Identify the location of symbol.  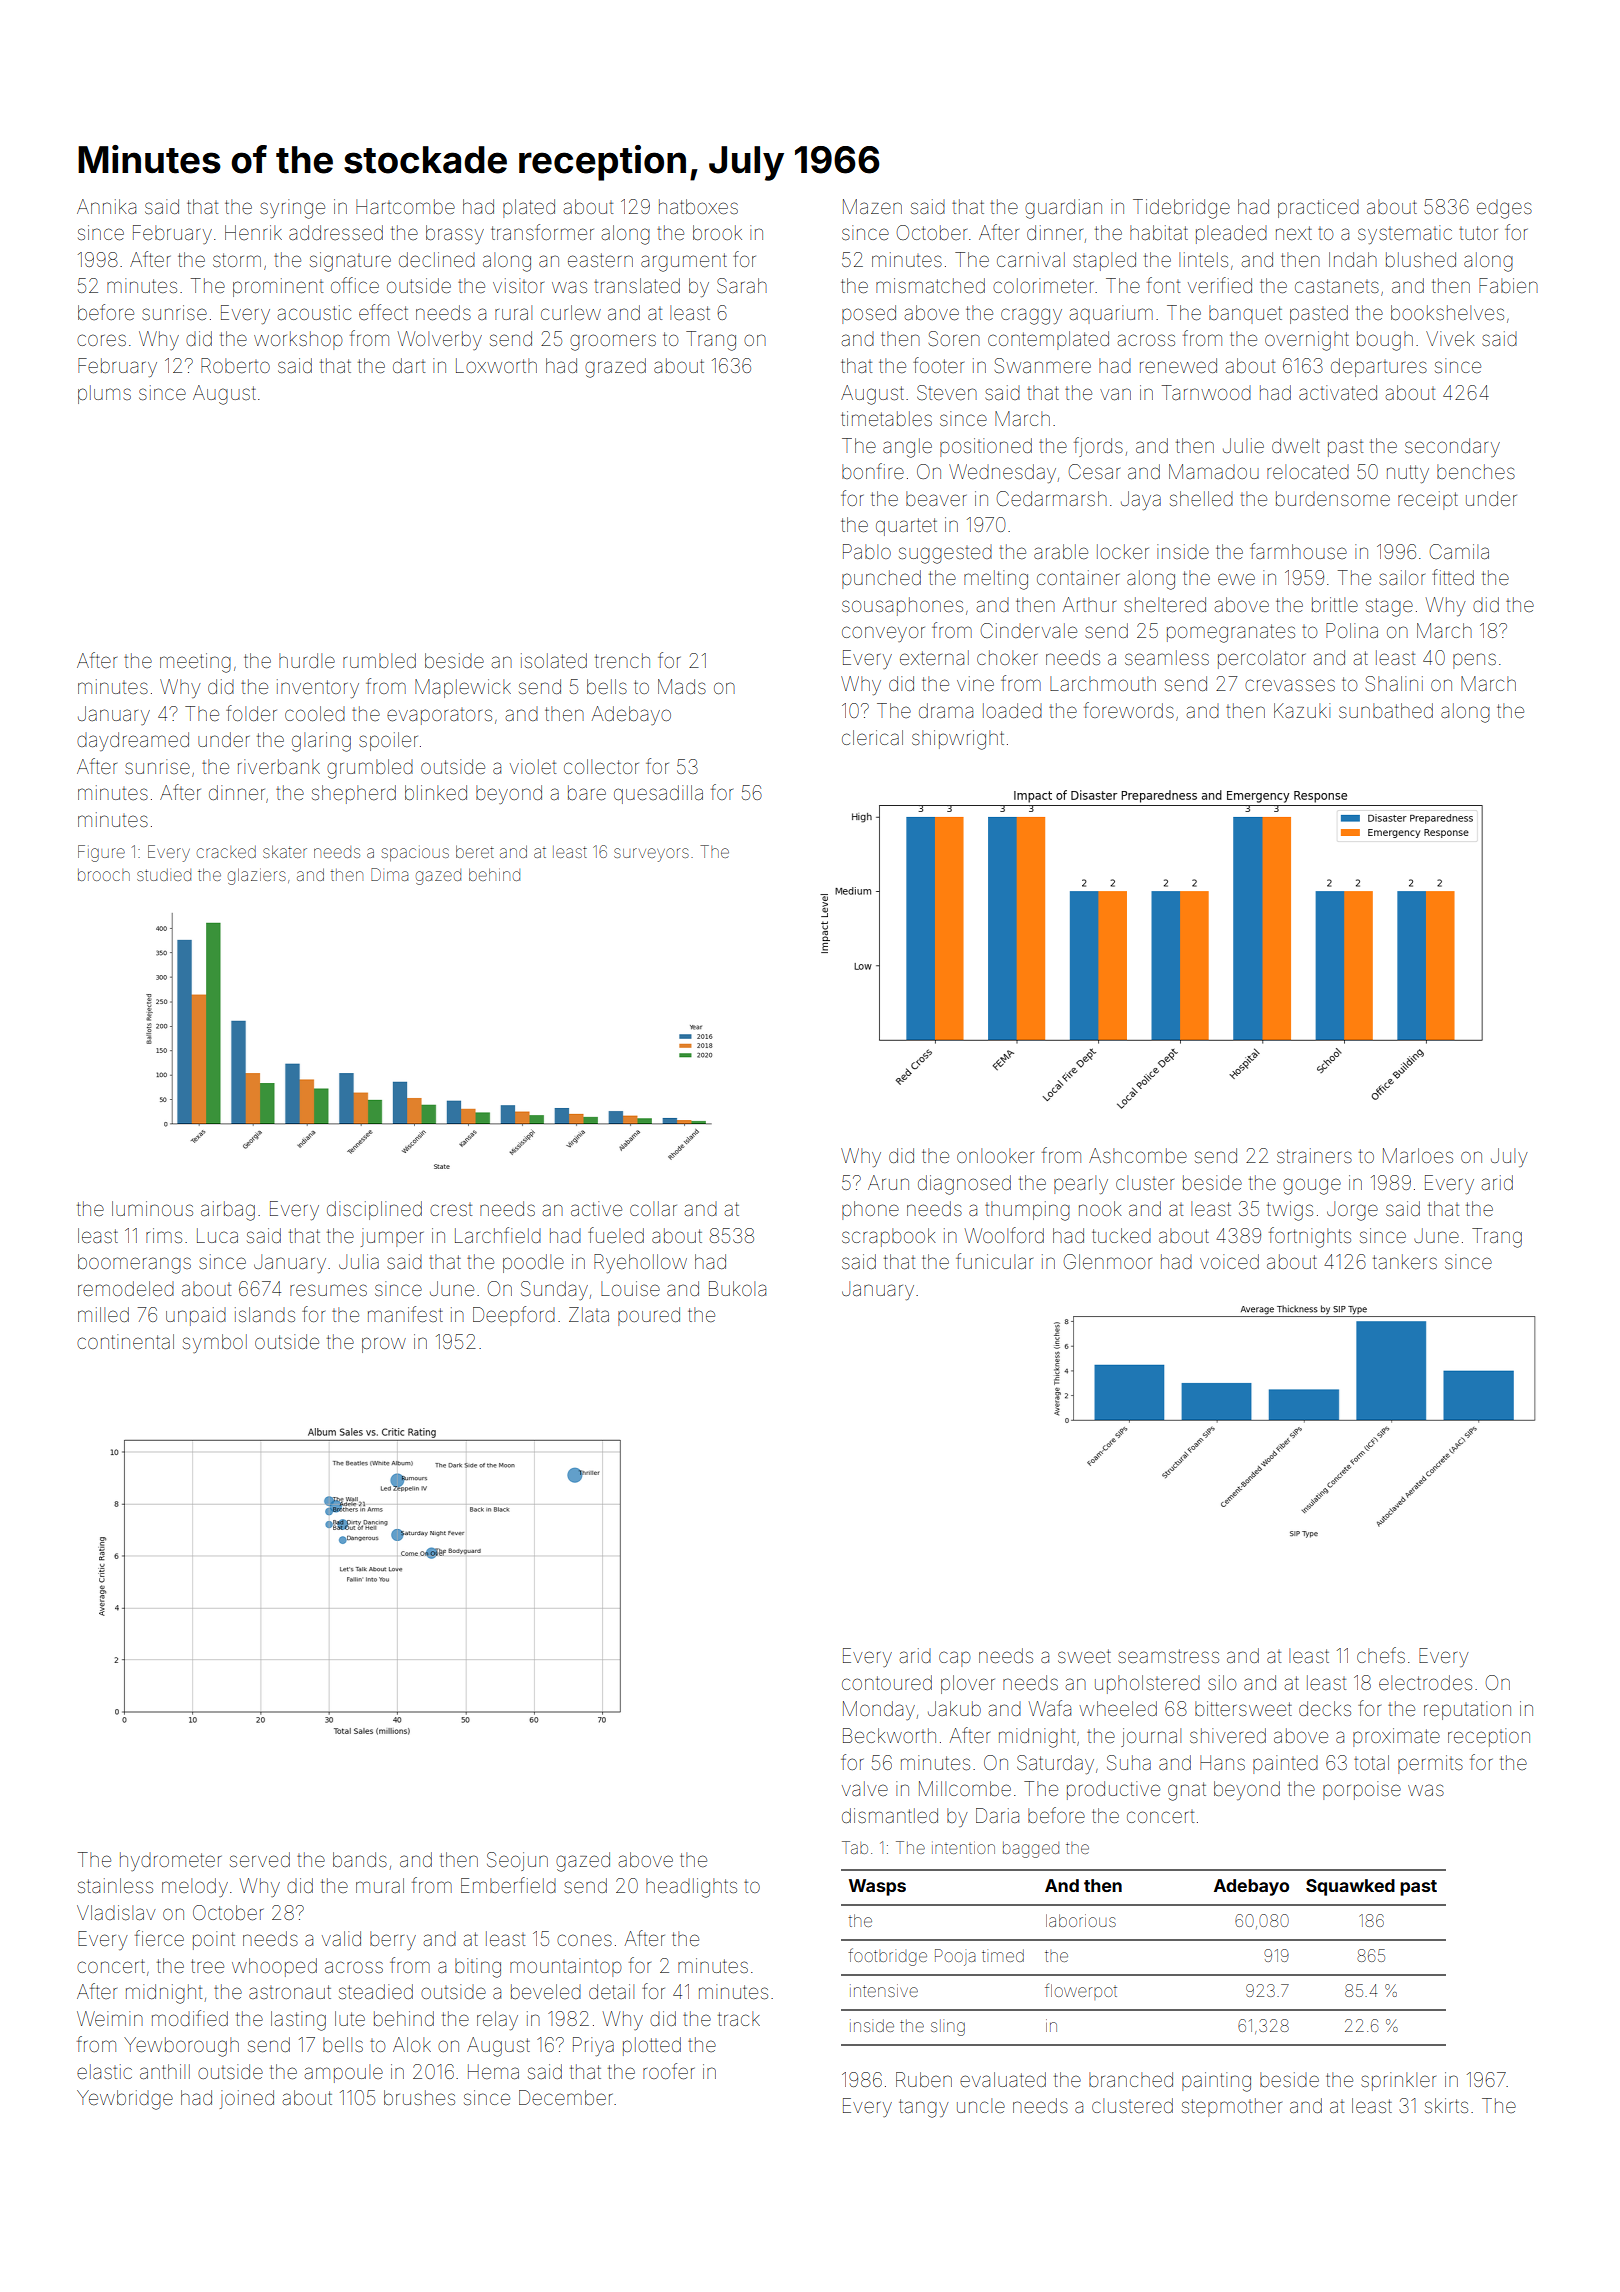
(215, 1343).
